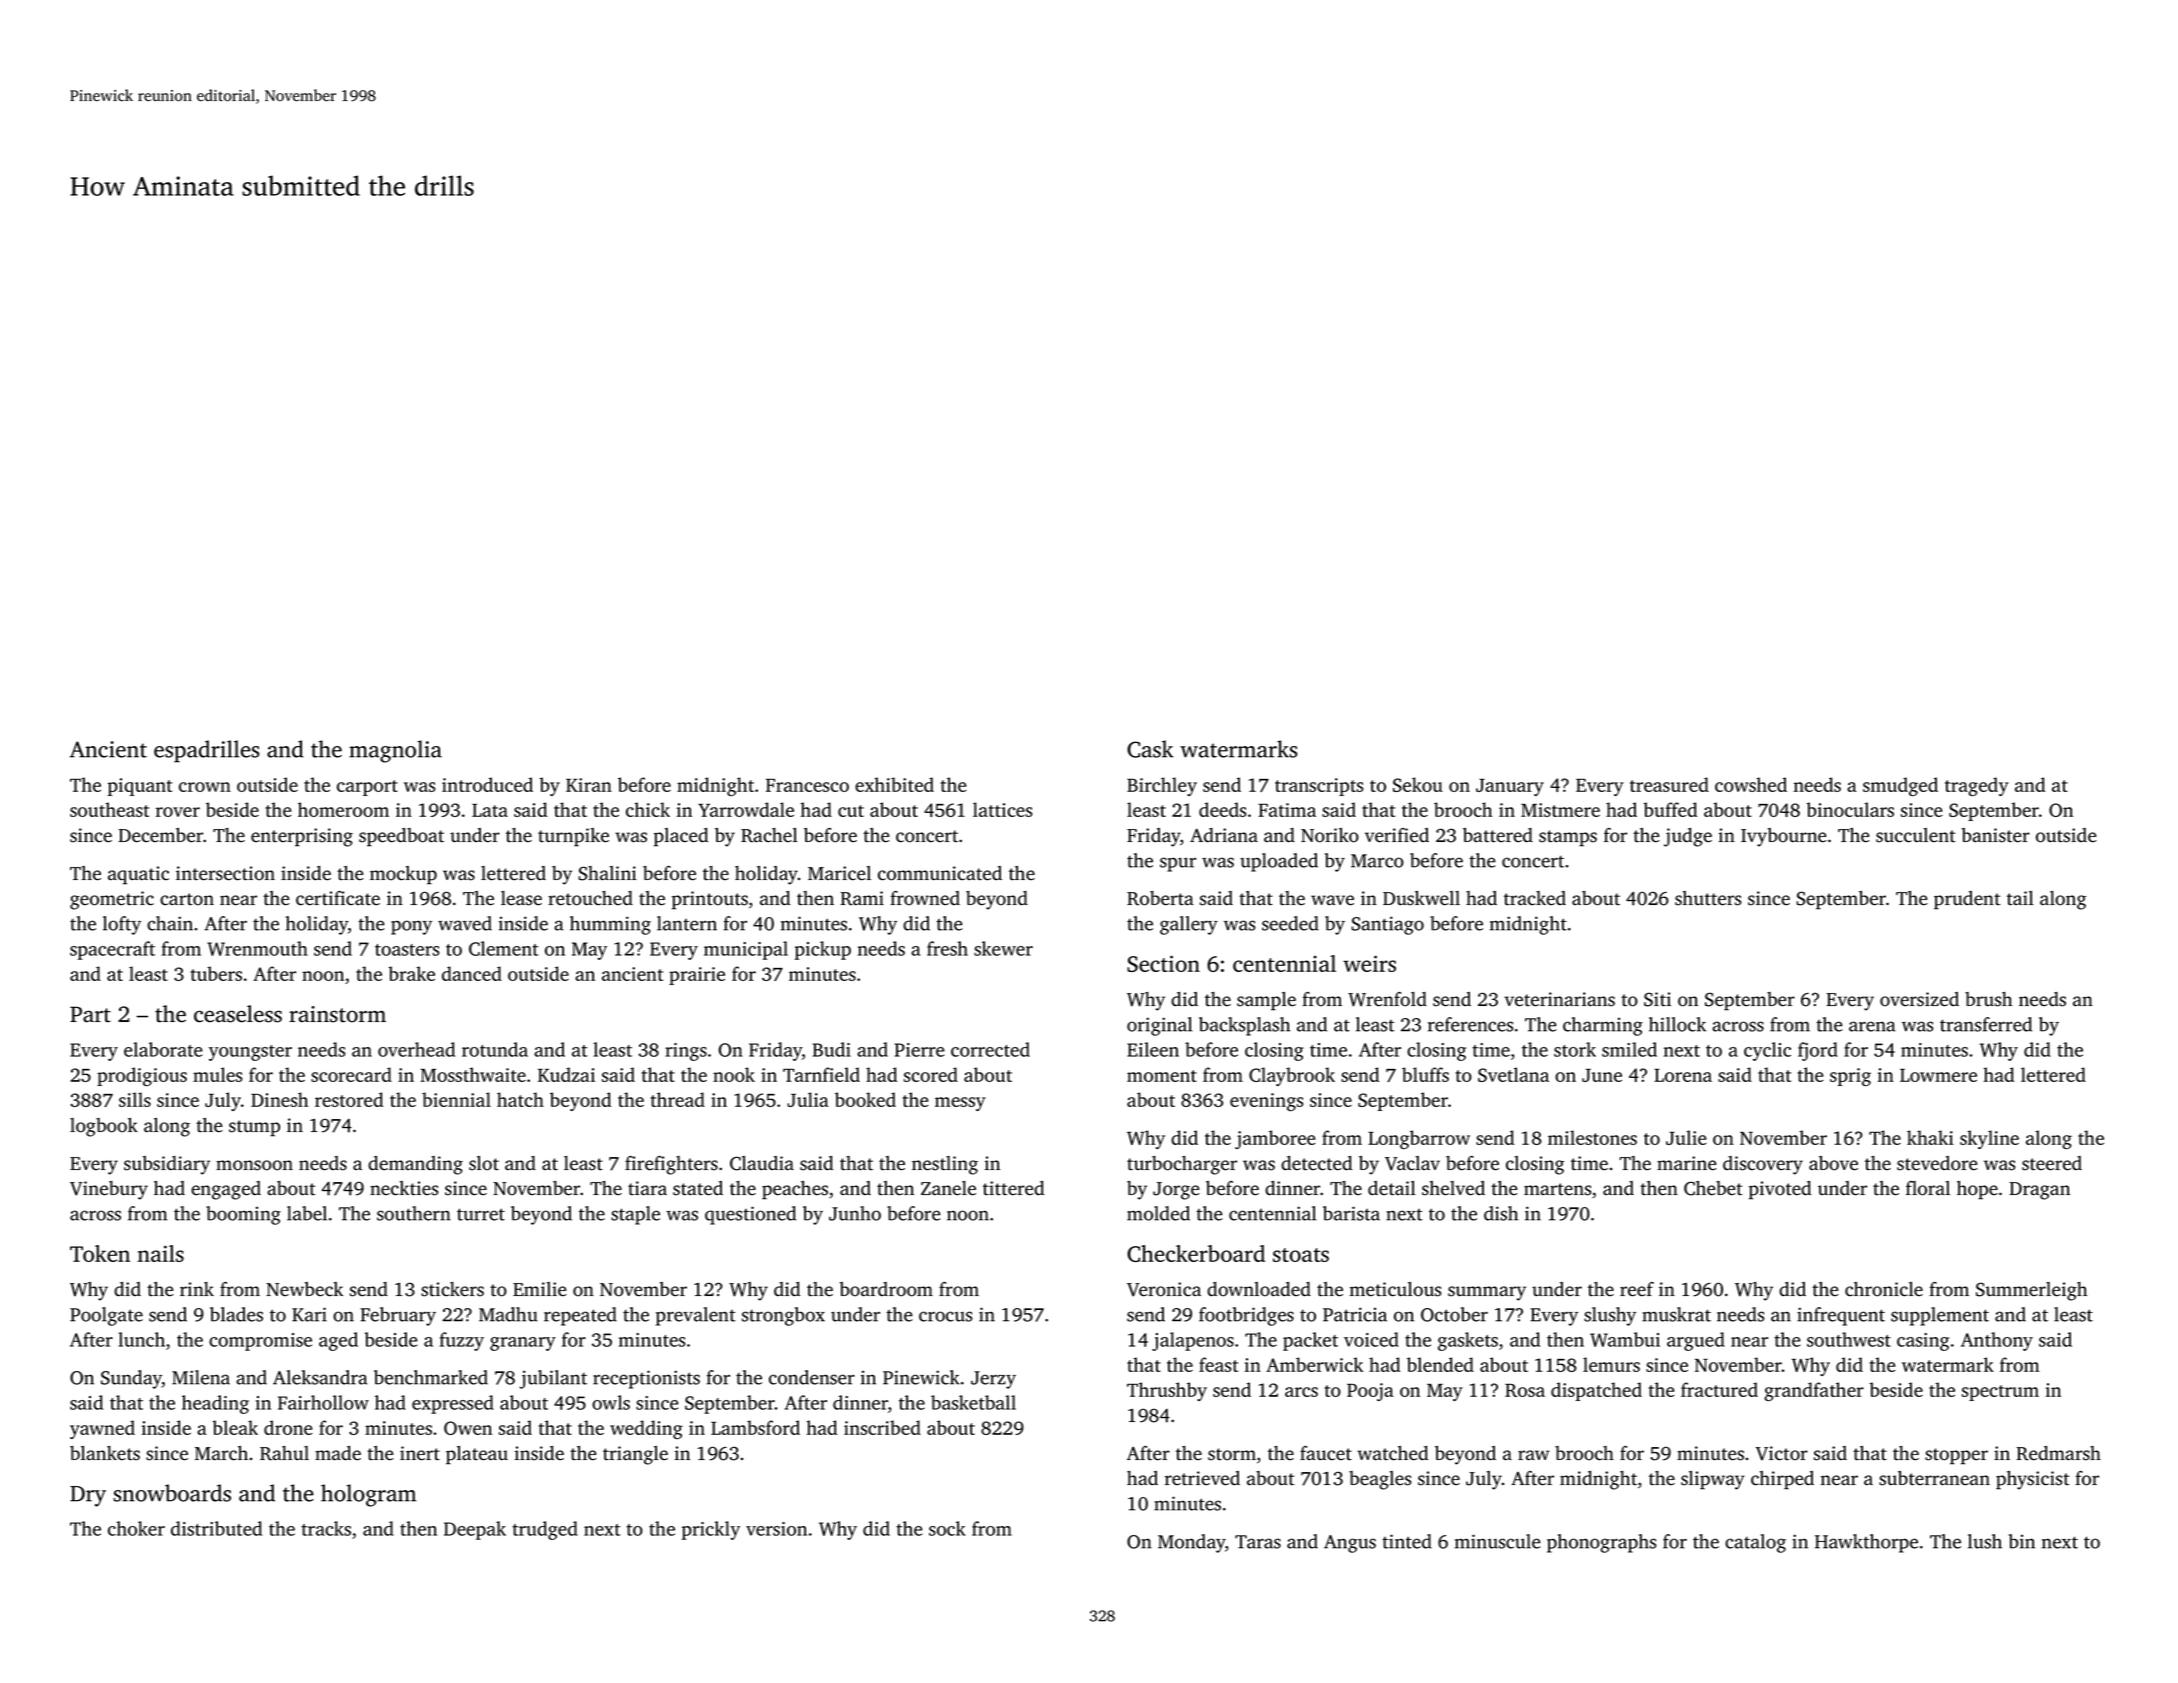 Image resolution: width=2178 pixels, height=1683 pixels. What do you see at coordinates (1872, 1026) in the page?
I see `arena` at bounding box center [1872, 1026].
